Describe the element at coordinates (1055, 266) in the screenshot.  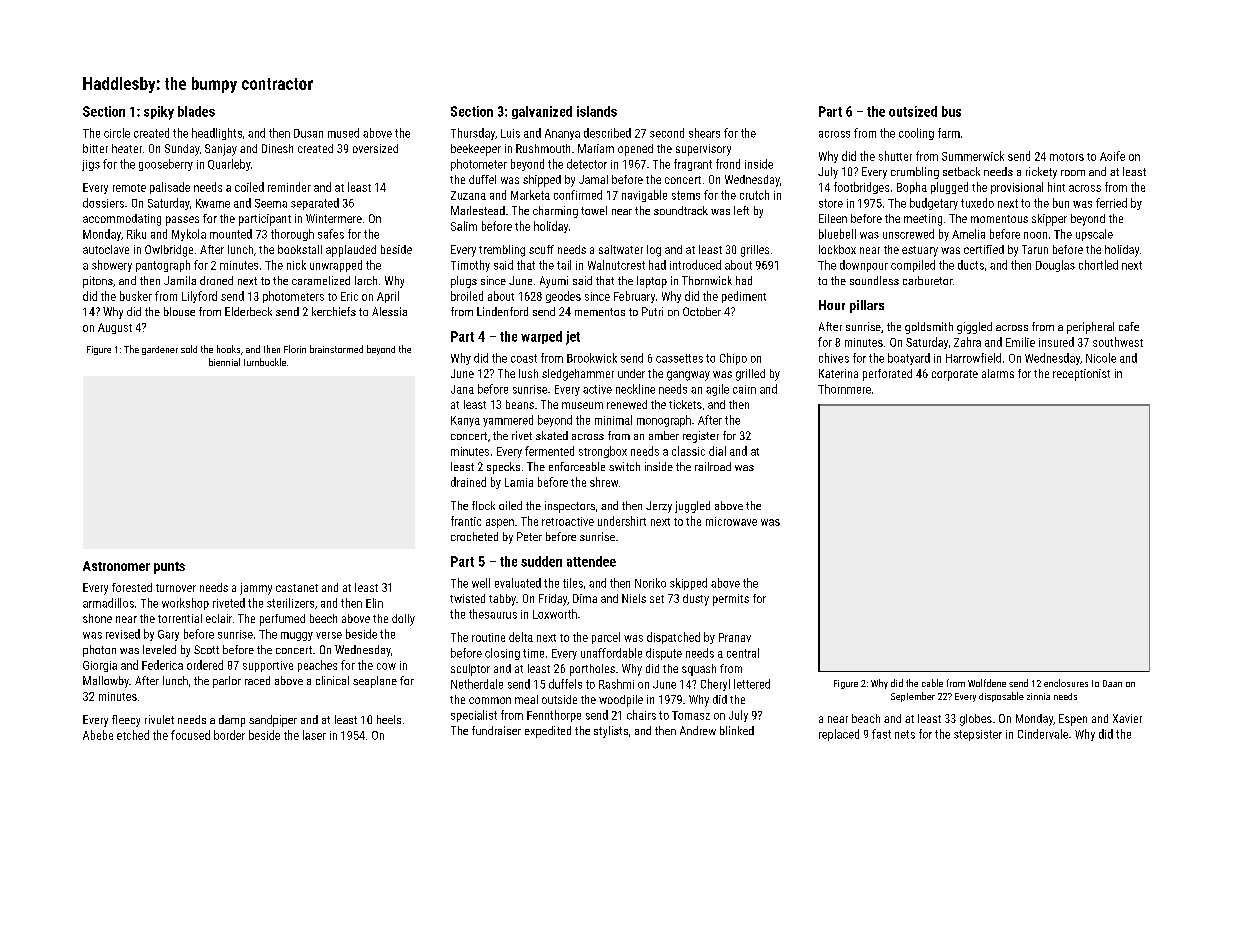
I see `Douglas` at that location.
